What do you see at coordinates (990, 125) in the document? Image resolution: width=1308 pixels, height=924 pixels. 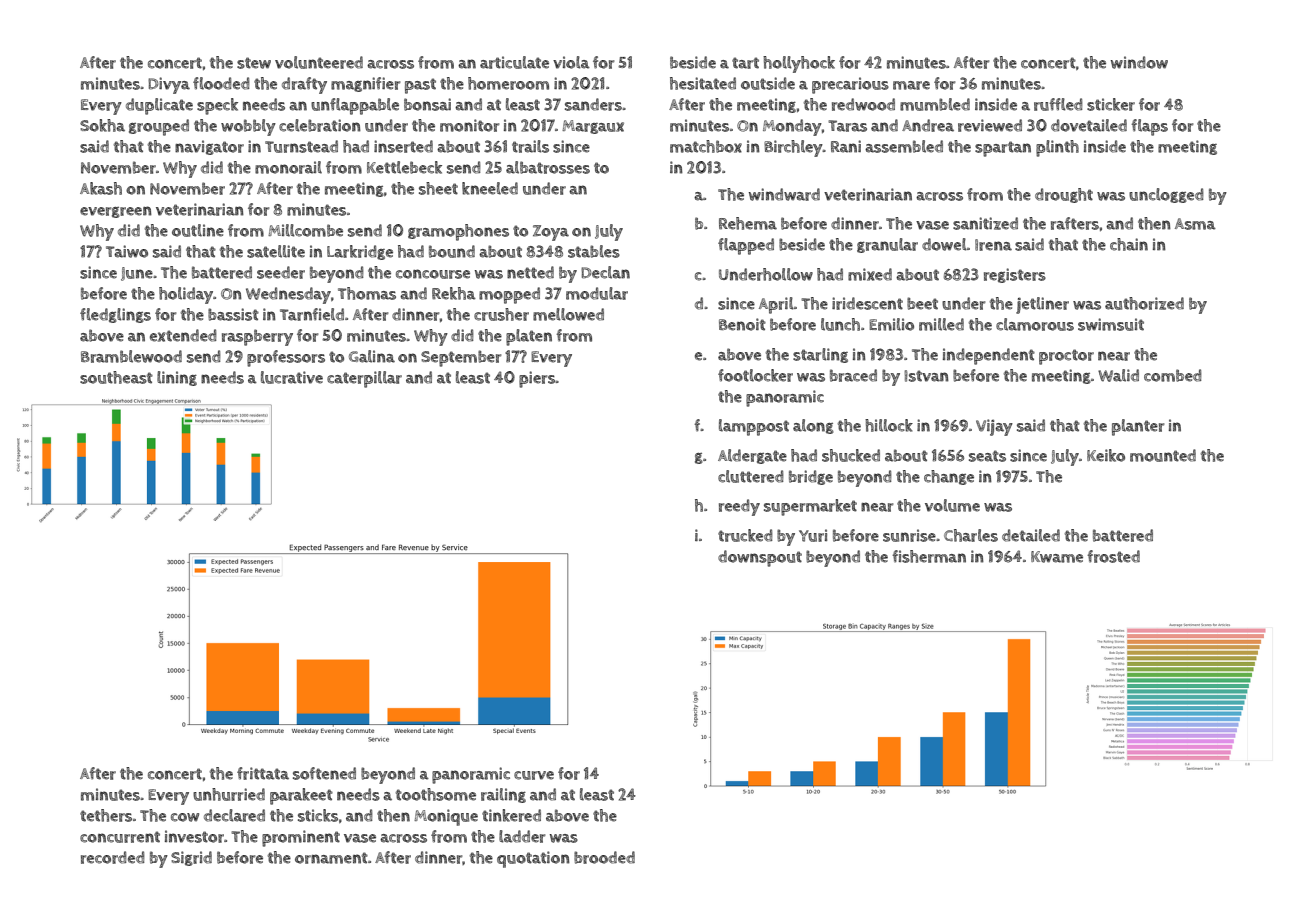 I see `reviewed` at bounding box center [990, 125].
